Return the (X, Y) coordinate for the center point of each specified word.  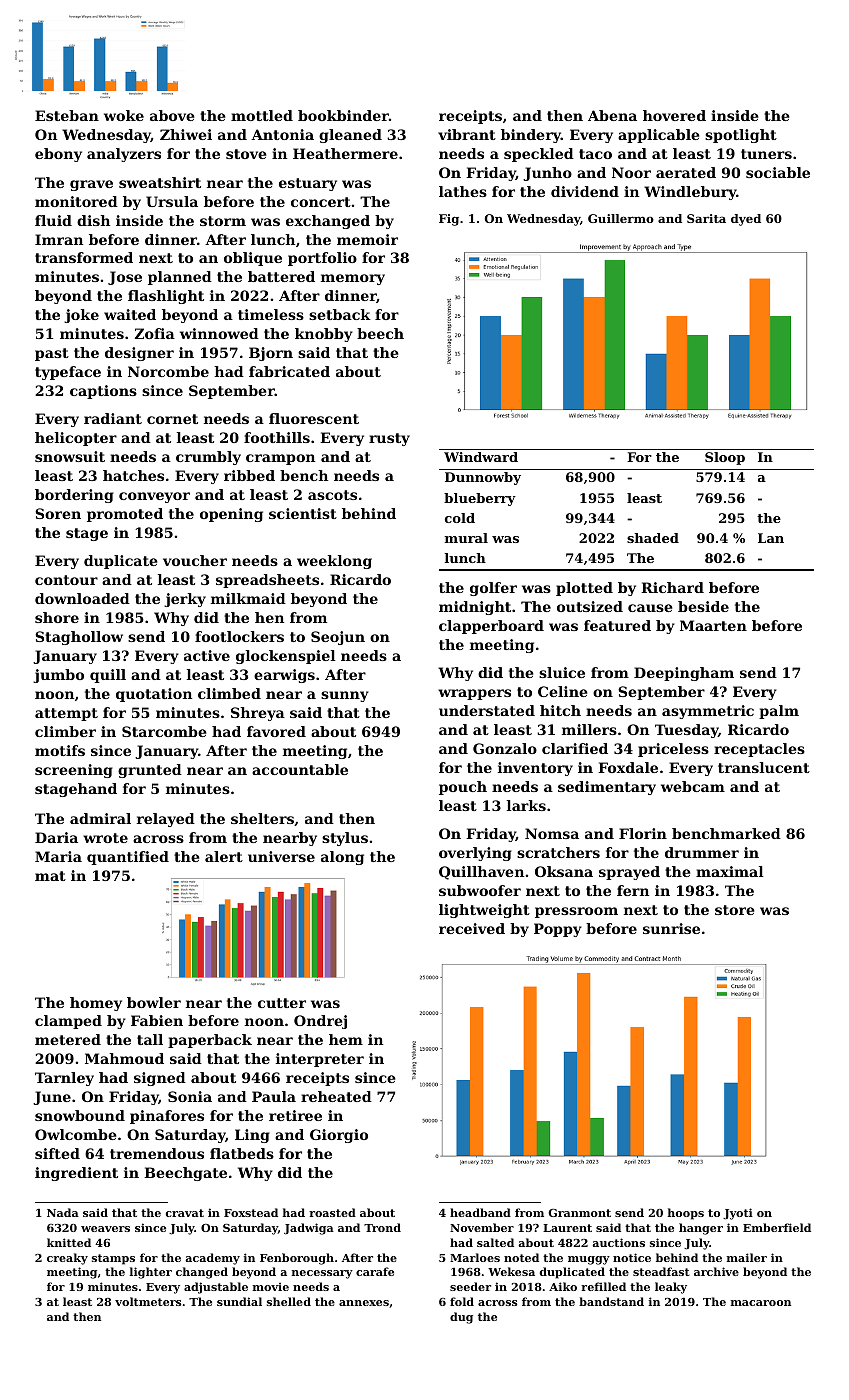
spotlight (741, 136)
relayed (166, 820)
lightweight (484, 911)
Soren (58, 513)
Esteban (67, 115)
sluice (562, 672)
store (735, 910)
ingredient (76, 1174)
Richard (672, 587)
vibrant (467, 134)
